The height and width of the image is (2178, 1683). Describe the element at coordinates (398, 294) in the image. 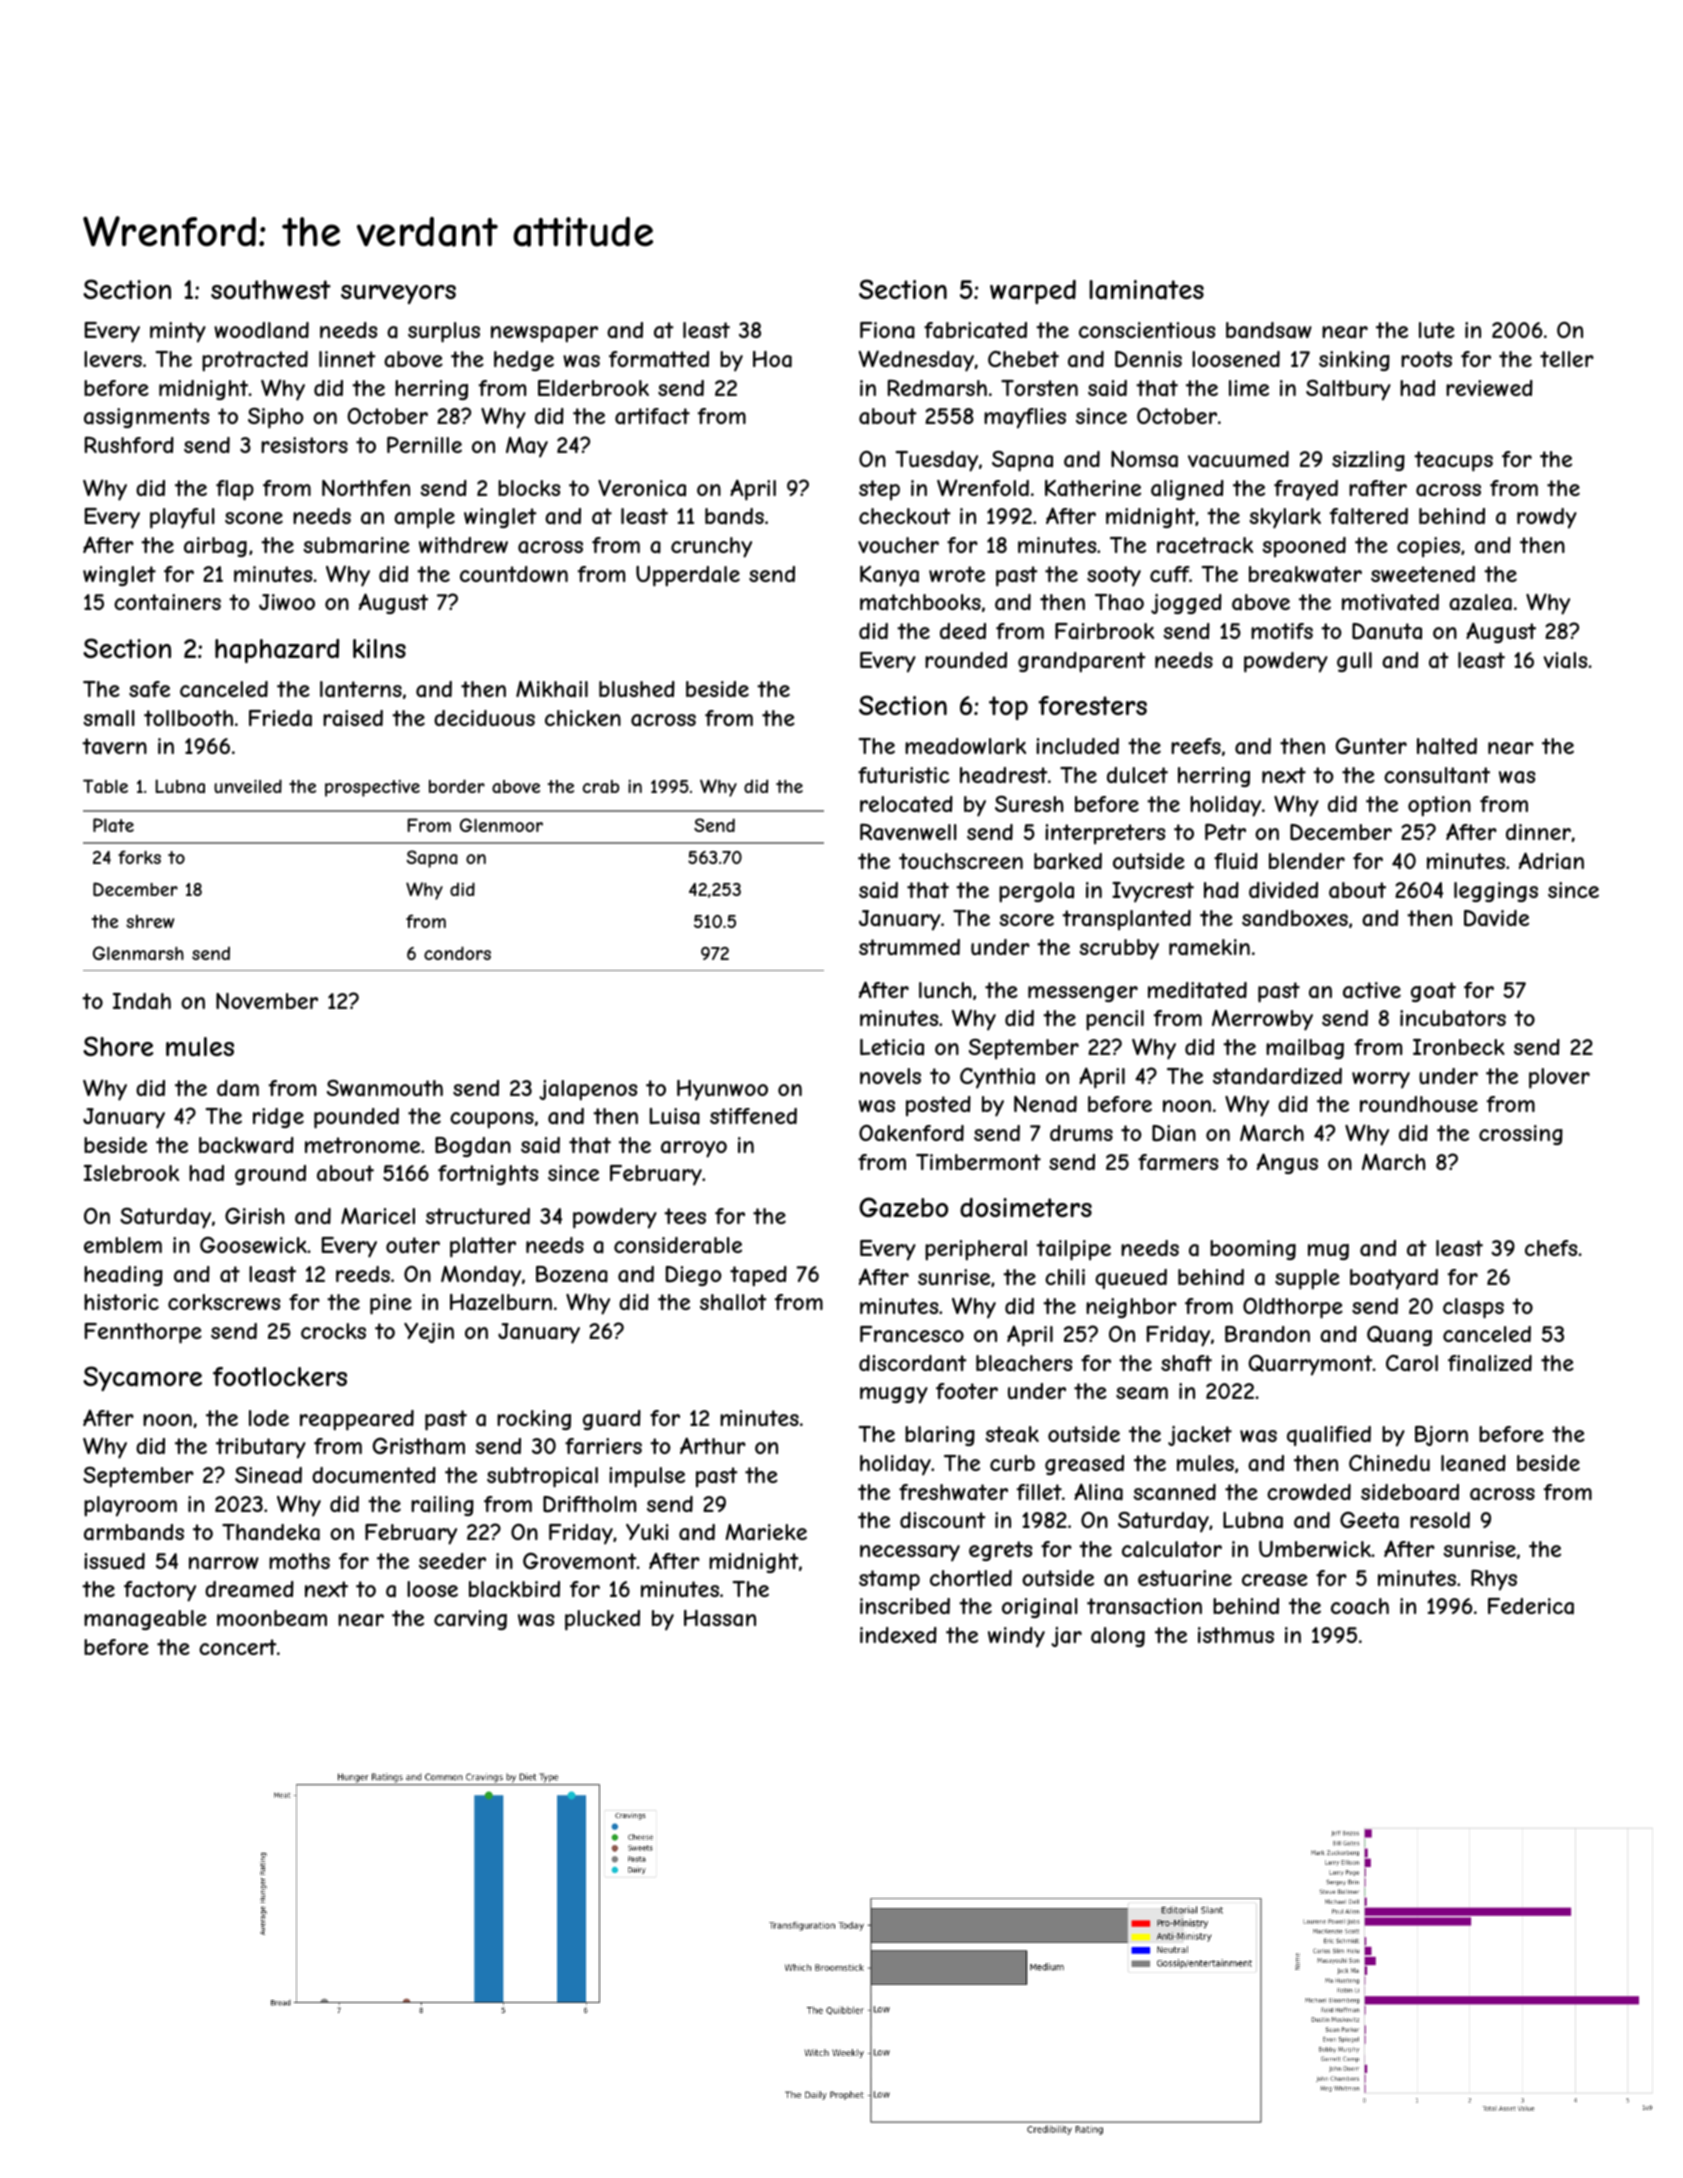

I see `surveyors` at that location.
